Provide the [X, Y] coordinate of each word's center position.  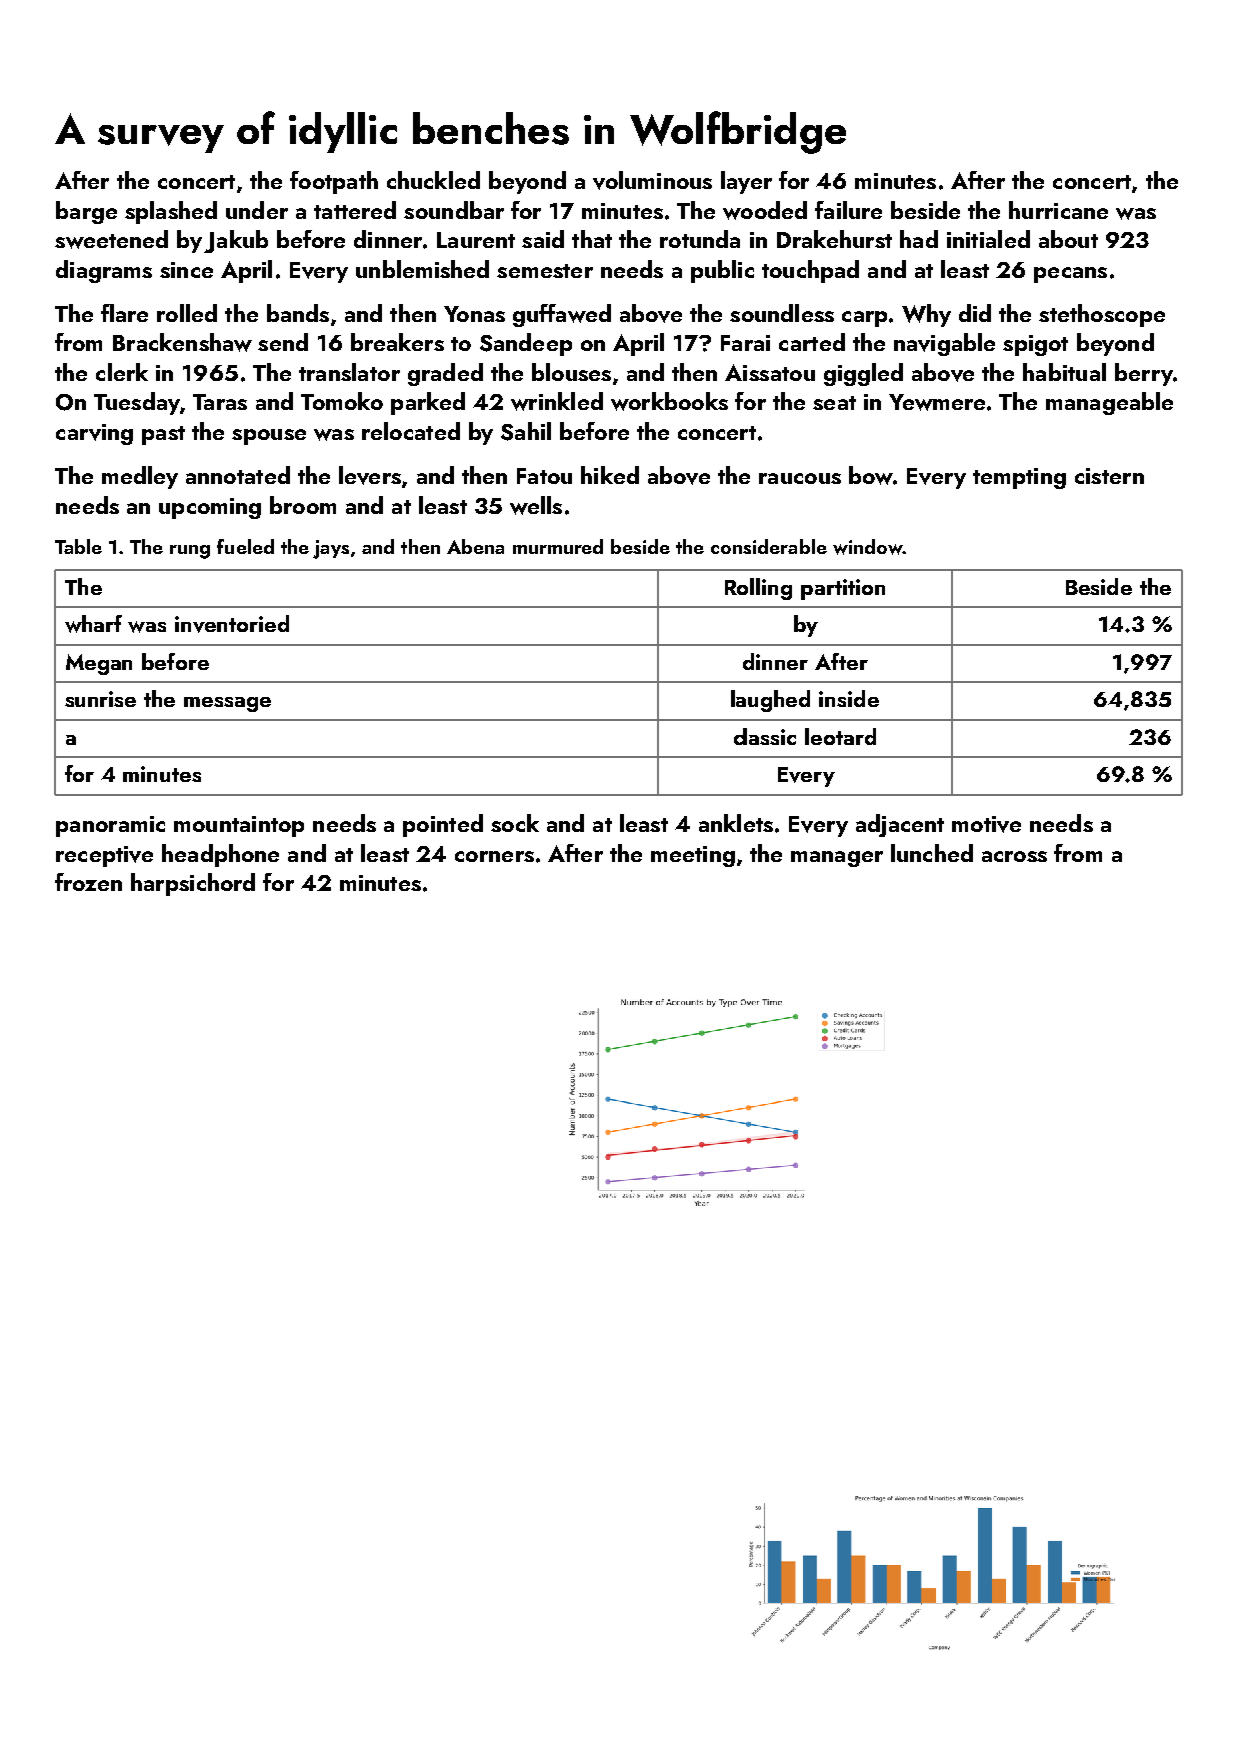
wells [536, 505]
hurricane [1058, 210]
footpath [334, 182]
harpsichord [193, 884]
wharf [93, 624]
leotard [840, 736]
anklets [736, 823]
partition [843, 589]
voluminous [652, 180]
